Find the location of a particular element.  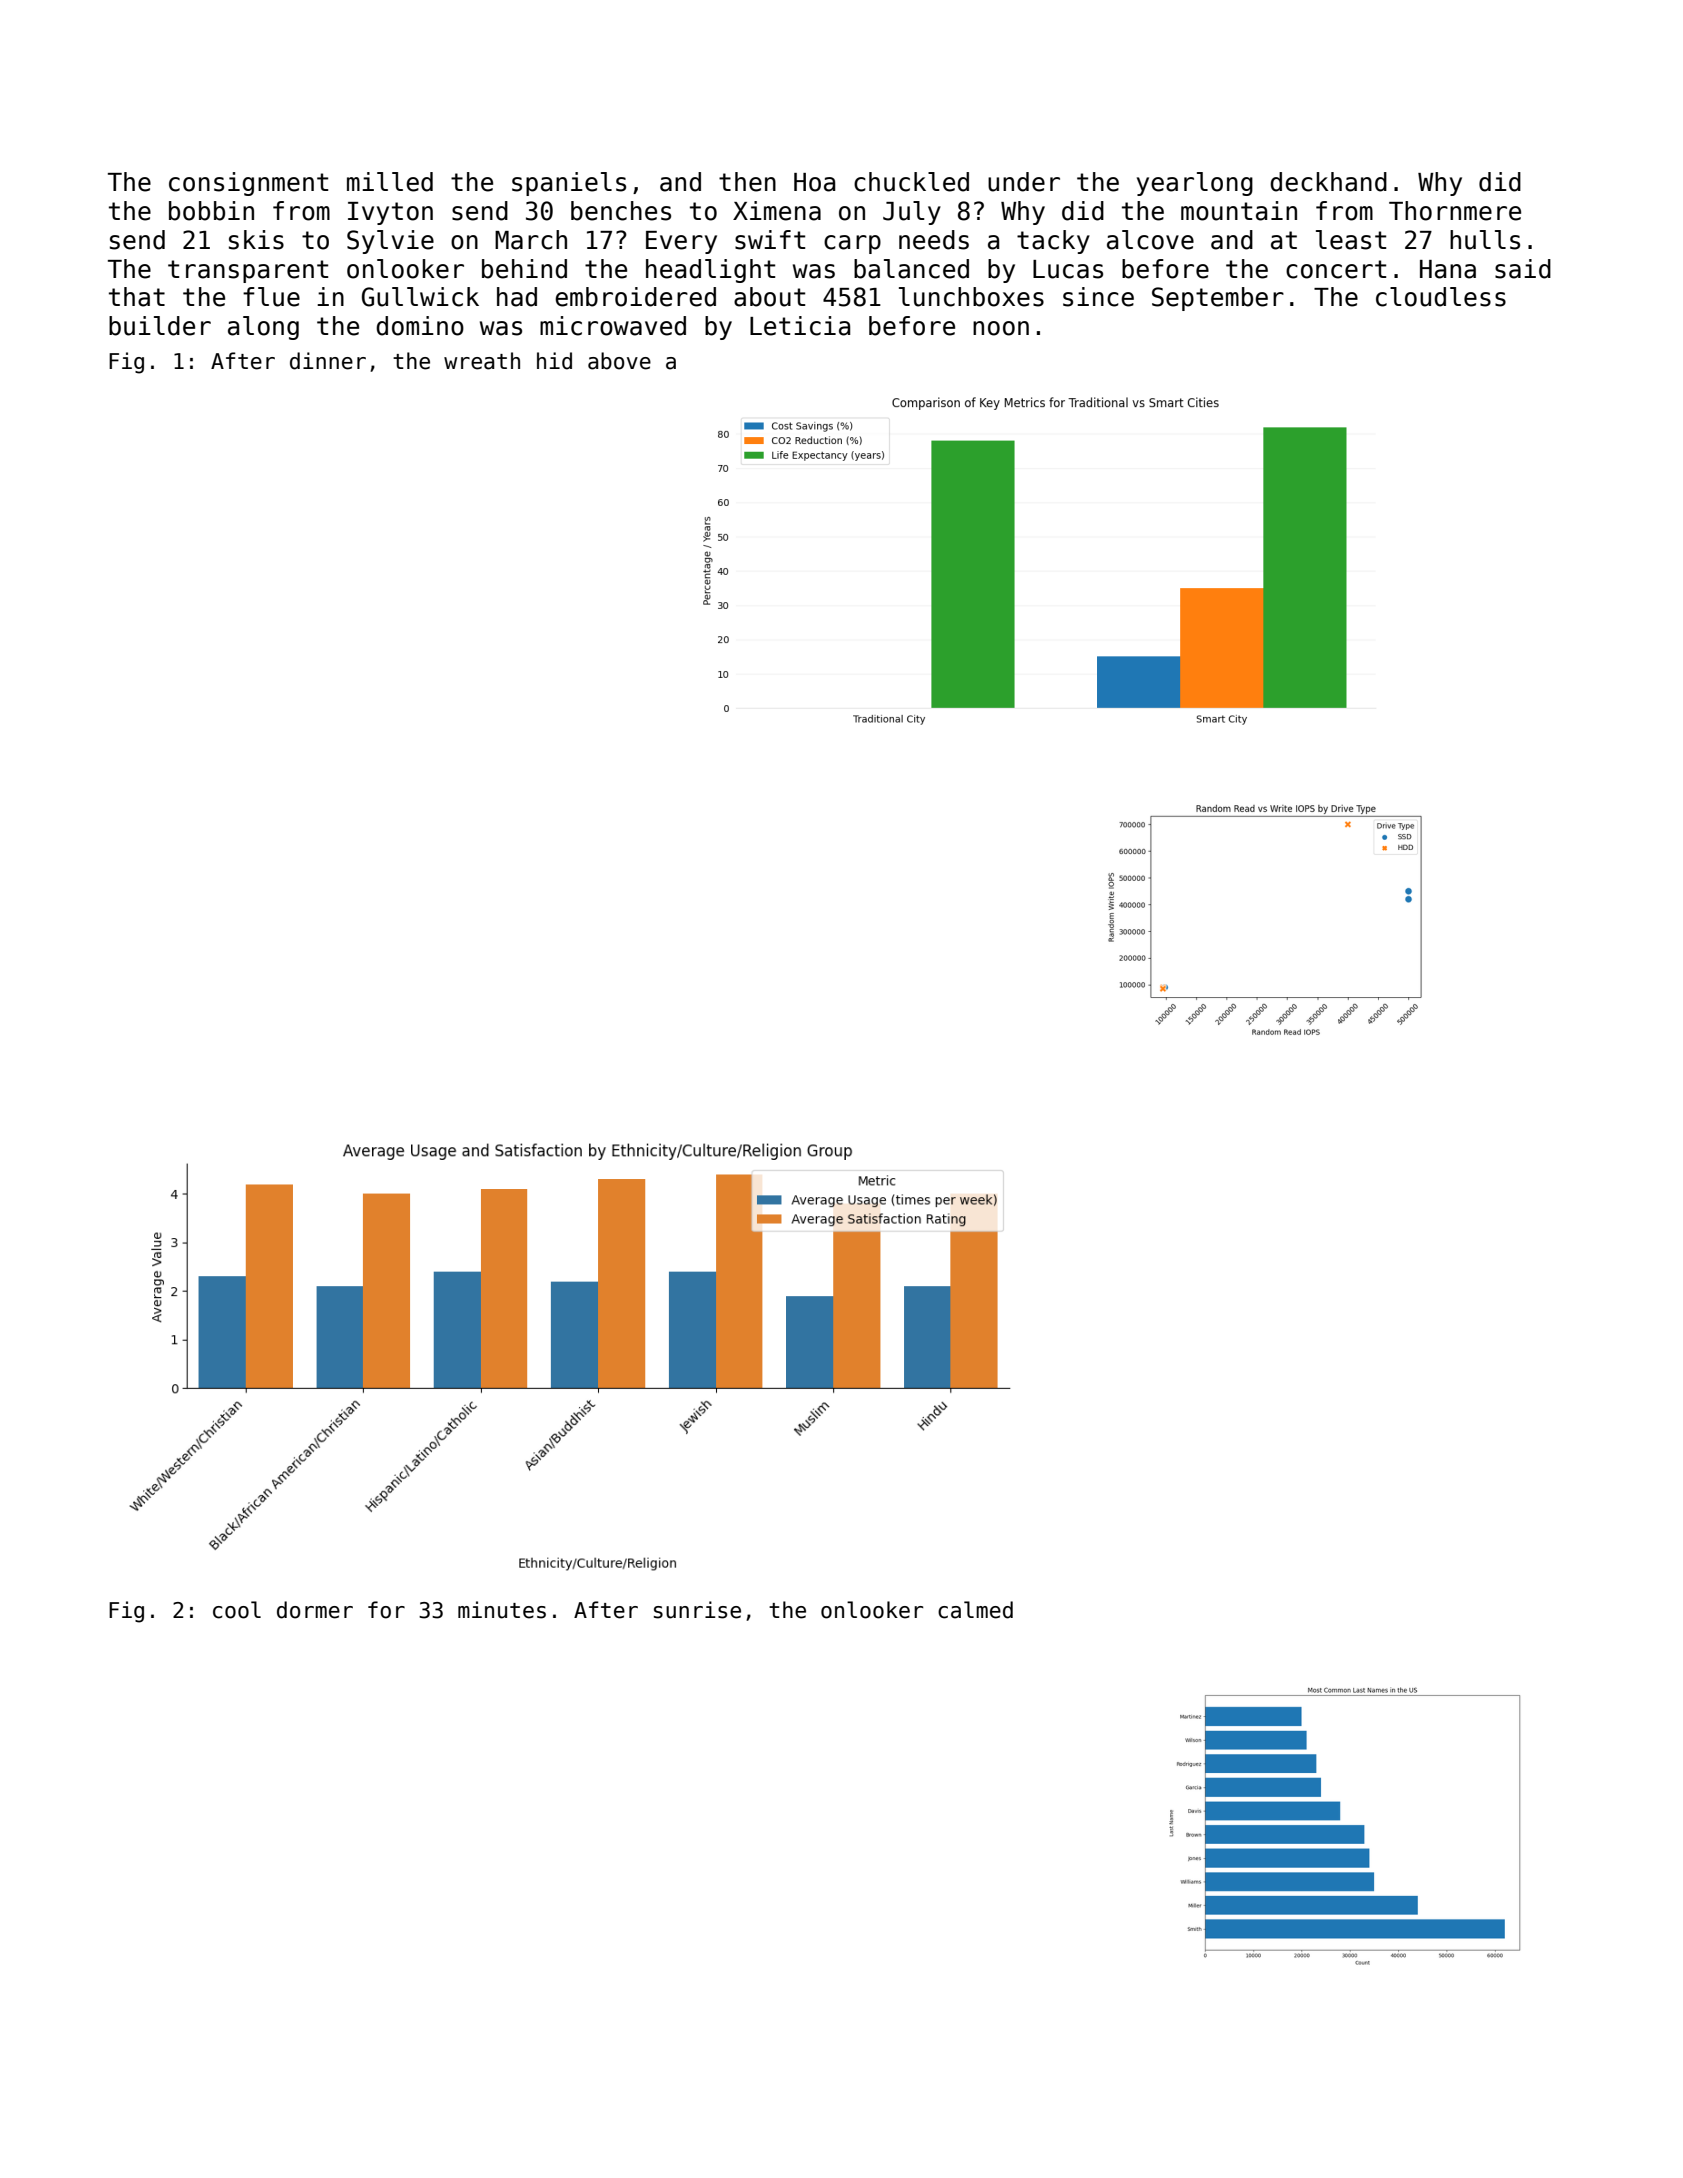

sunrise is located at coordinates (697, 1610).
